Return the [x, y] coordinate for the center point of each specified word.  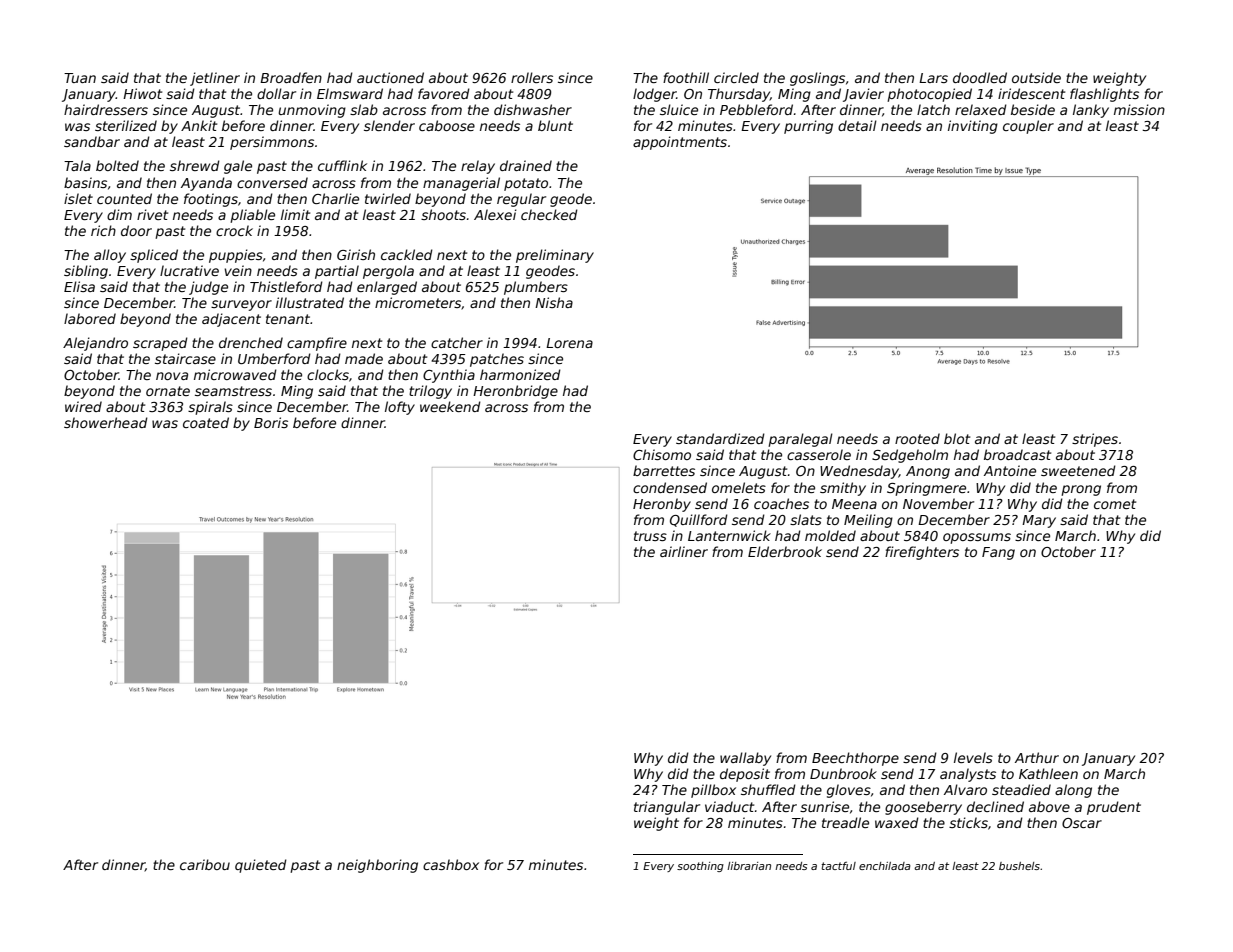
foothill [686, 77]
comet [1115, 504]
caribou [205, 864]
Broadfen [291, 77]
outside [1036, 77]
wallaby [745, 759]
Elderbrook [785, 551]
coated [206, 422]
